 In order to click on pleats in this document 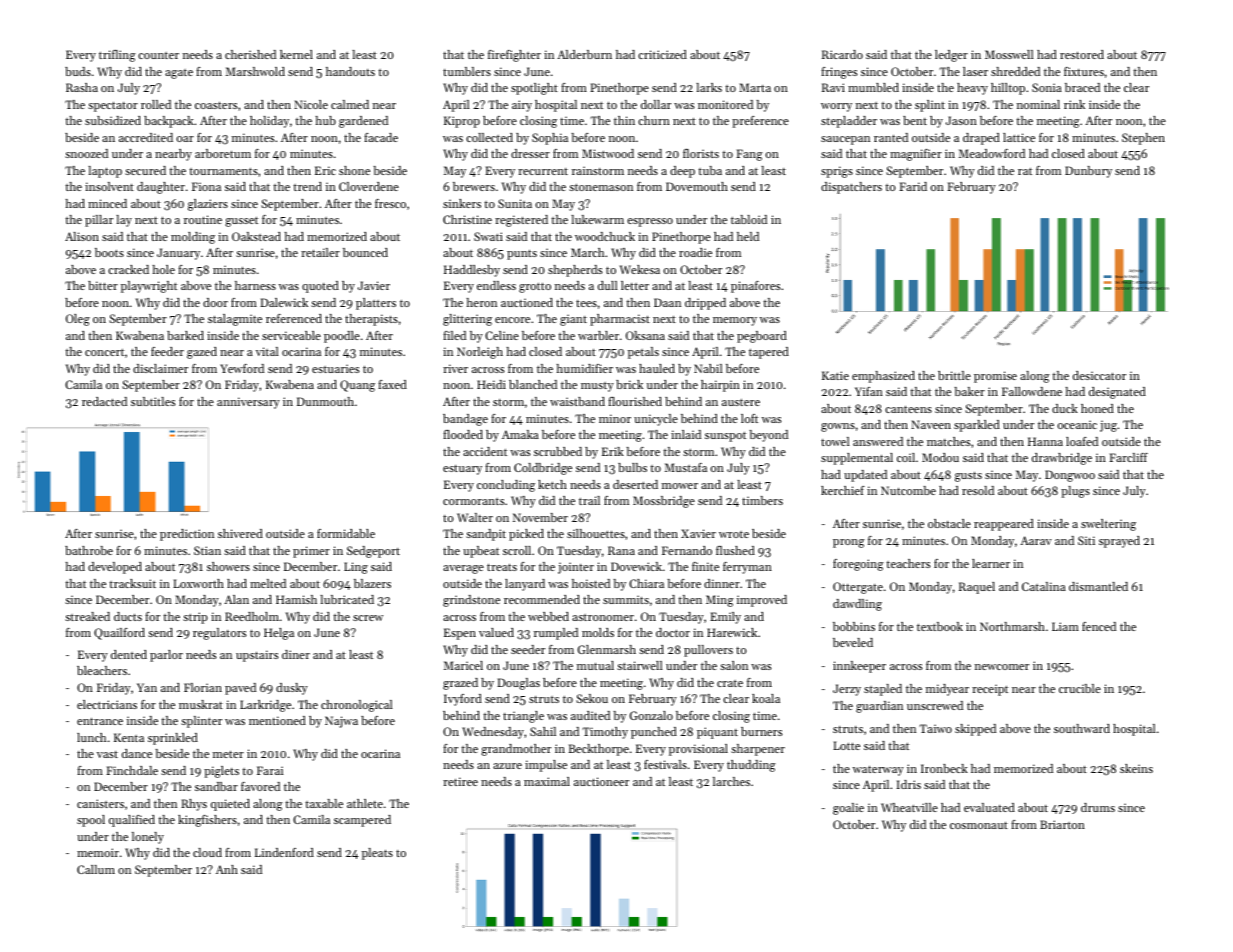, I will do `click(377, 854)`.
